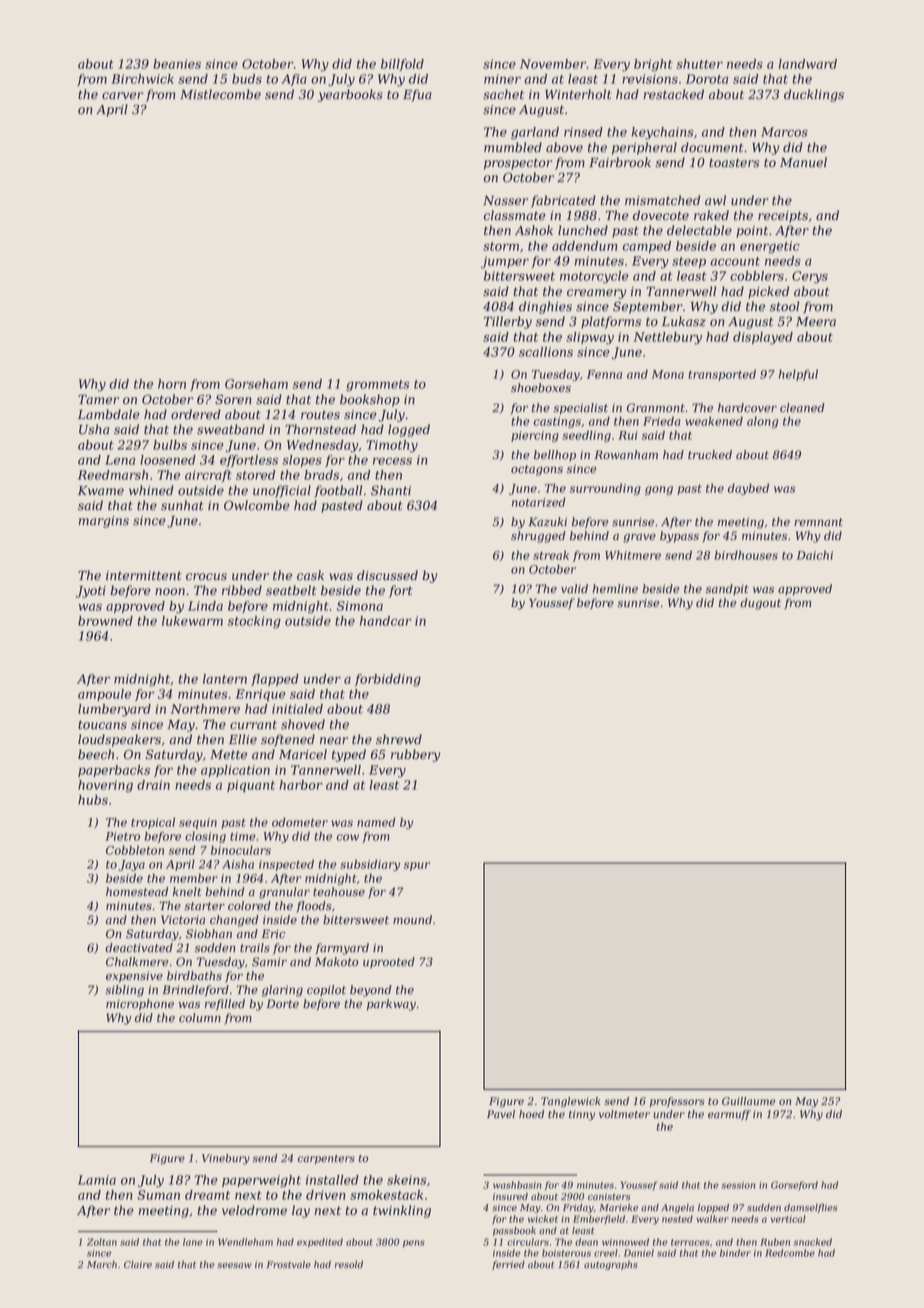  What do you see at coordinates (760, 604) in the screenshot?
I see `dugout` at bounding box center [760, 604].
